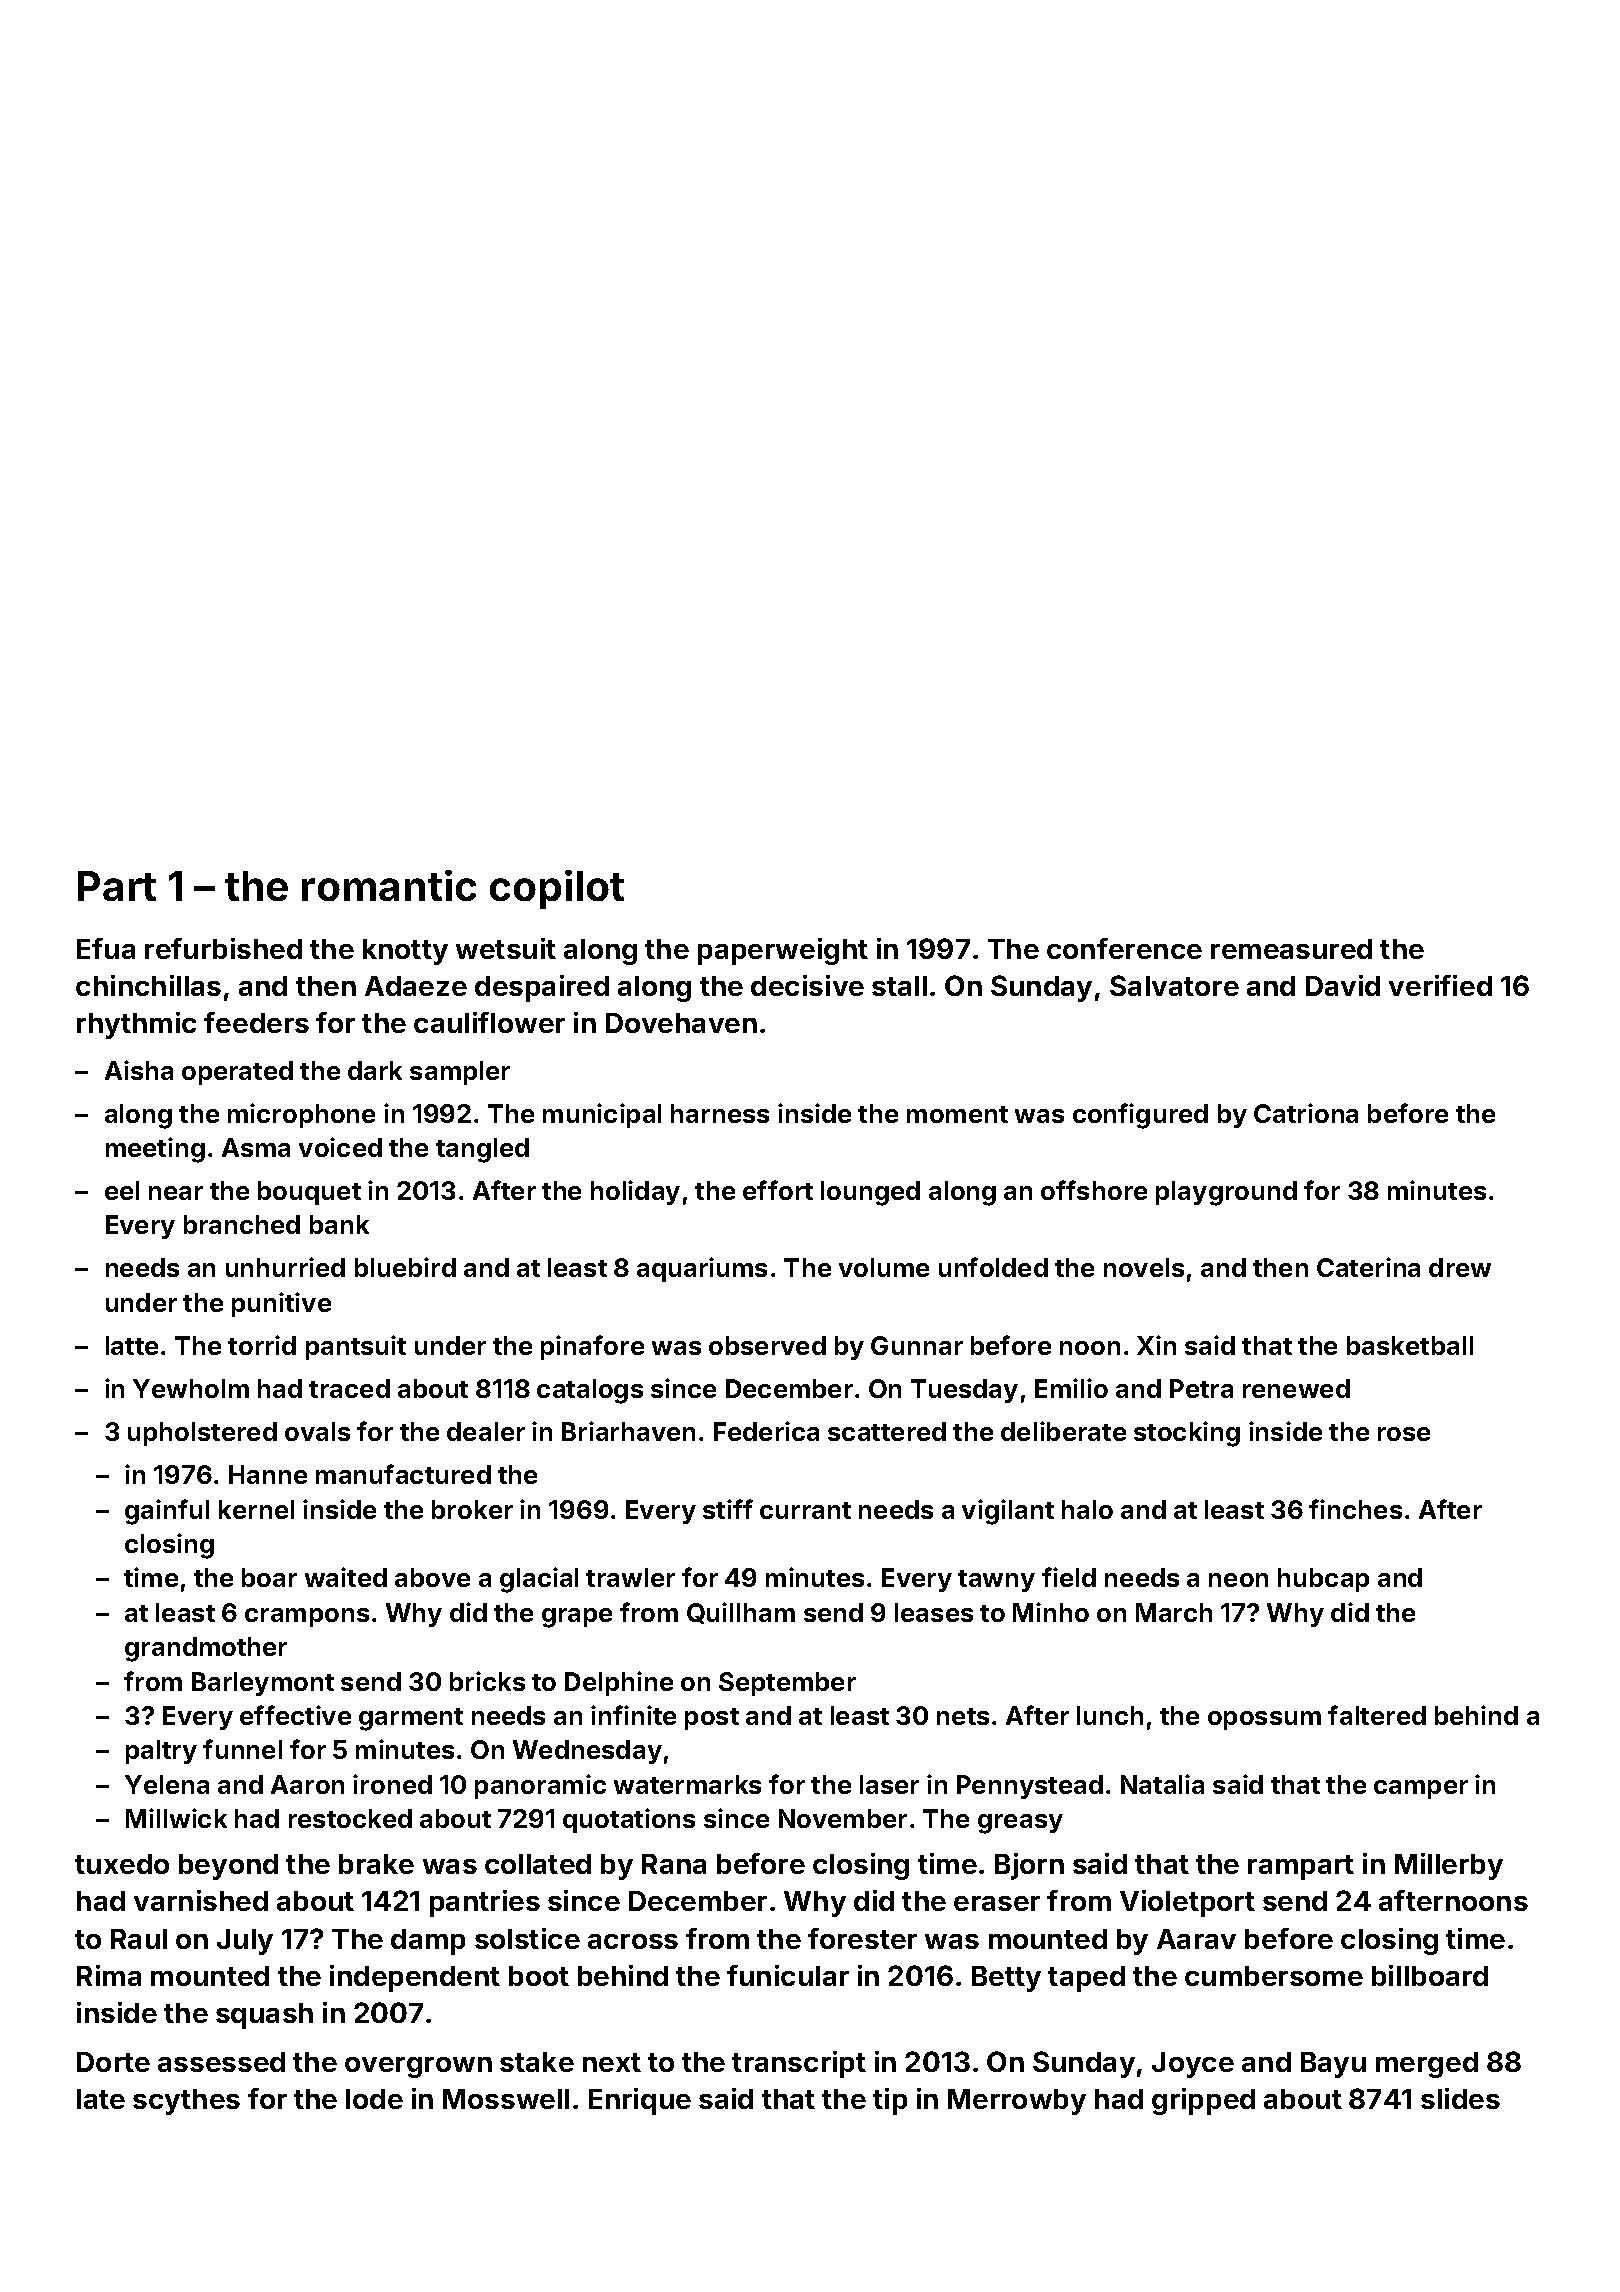 The height and width of the page is (2292, 1620). Describe the element at coordinates (206, 1649) in the page. I see `grandmother` at that location.
